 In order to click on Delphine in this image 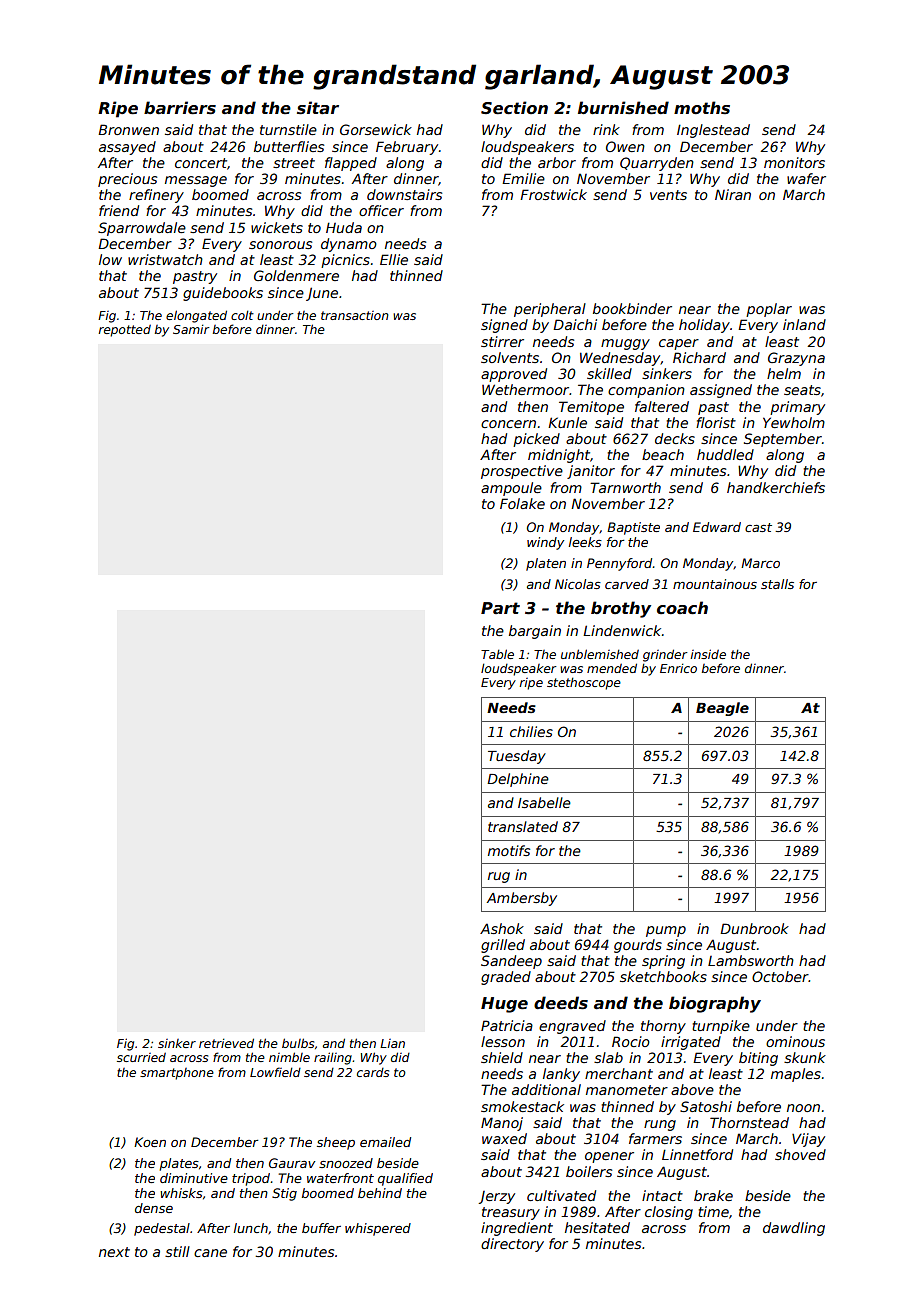, I will do `click(518, 780)`.
